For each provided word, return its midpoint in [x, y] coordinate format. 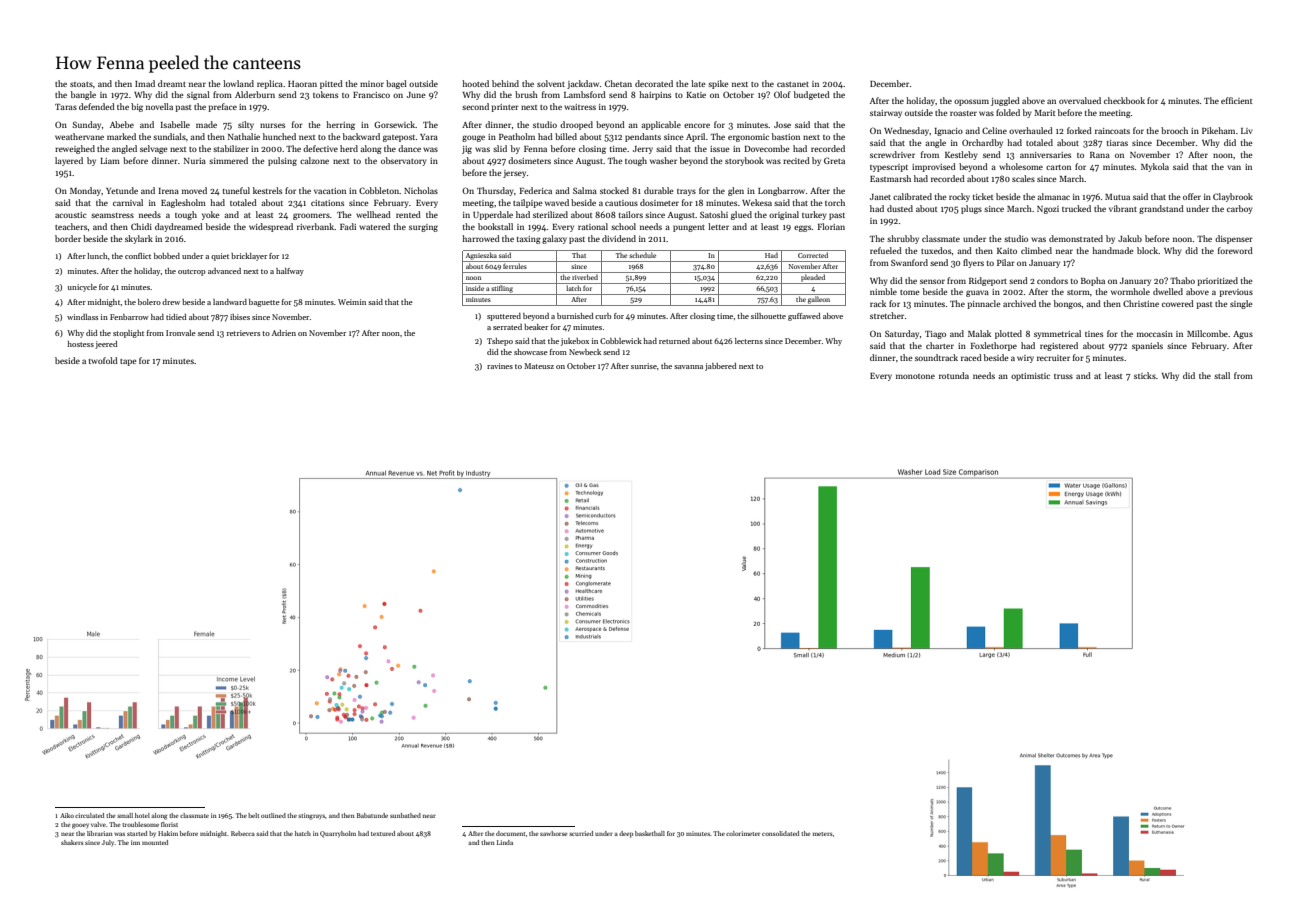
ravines [500, 366]
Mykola [1155, 167]
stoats [81, 84]
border [68, 238]
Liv [1247, 131]
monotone [915, 376]
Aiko [67, 815]
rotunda [954, 375]
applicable [661, 125]
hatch [303, 833]
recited [796, 160]
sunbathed [405, 815]
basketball [650, 833]
